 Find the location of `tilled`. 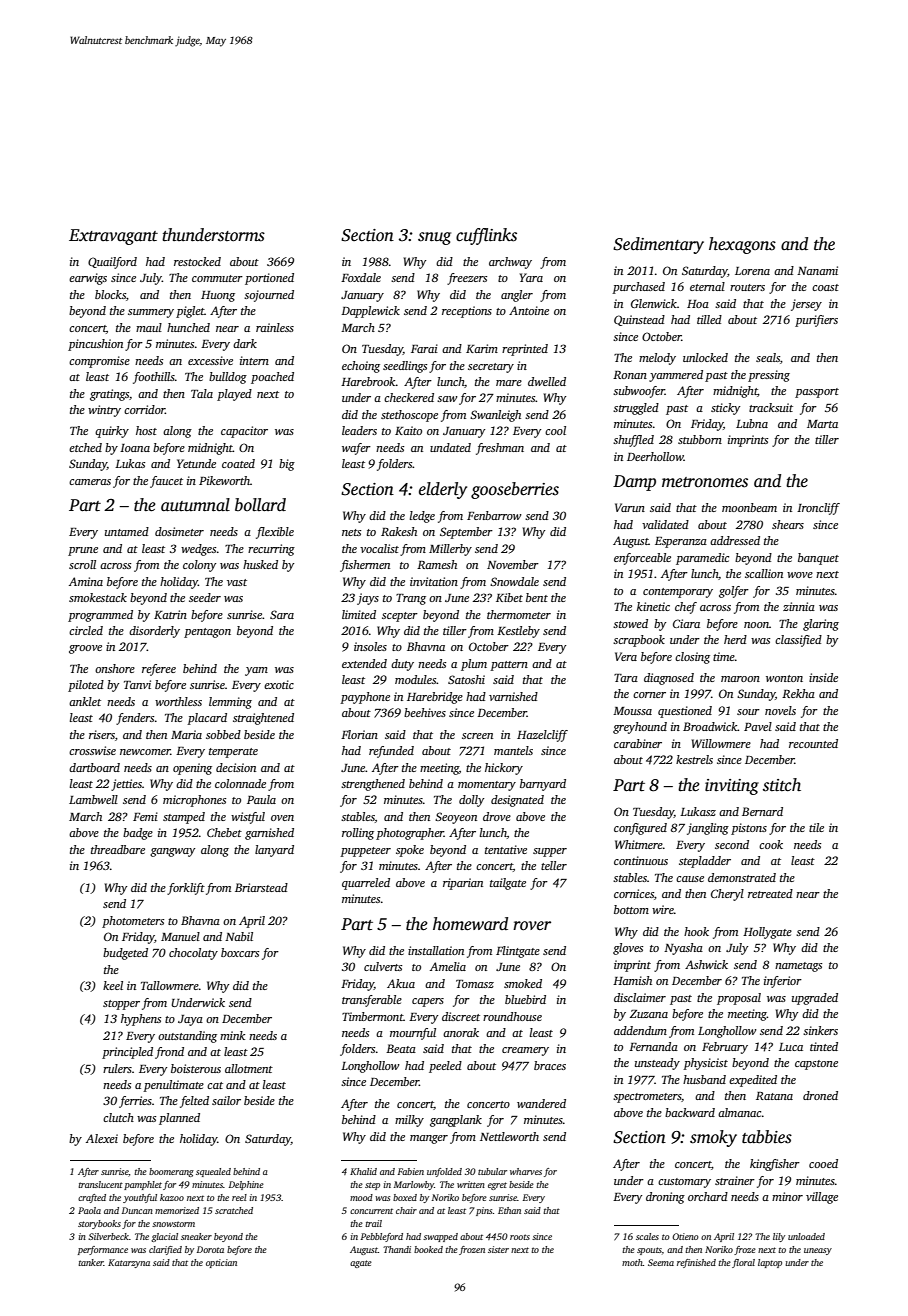

tilled is located at coordinates (709, 319).
